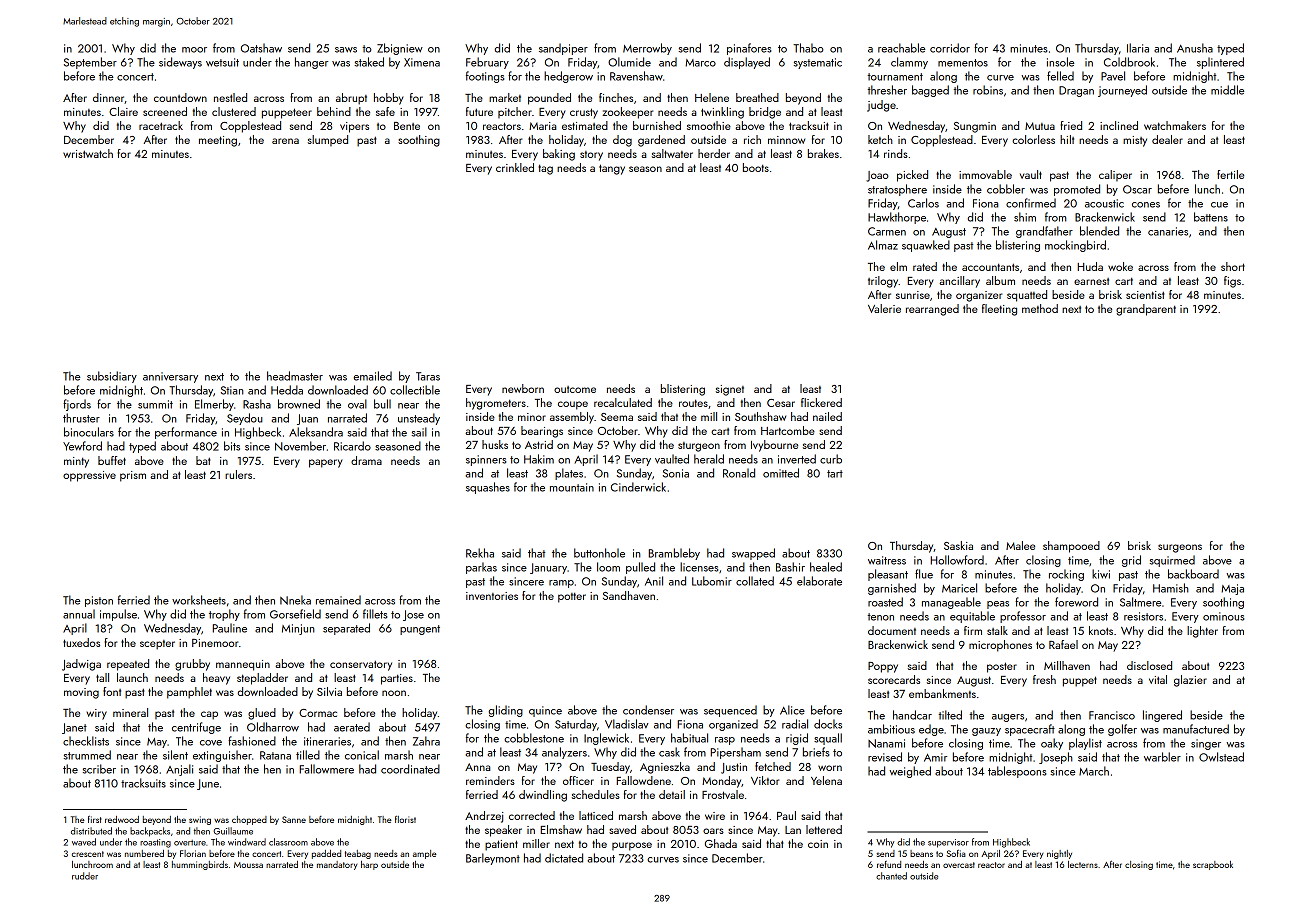  I want to click on summit, so click(155, 404).
